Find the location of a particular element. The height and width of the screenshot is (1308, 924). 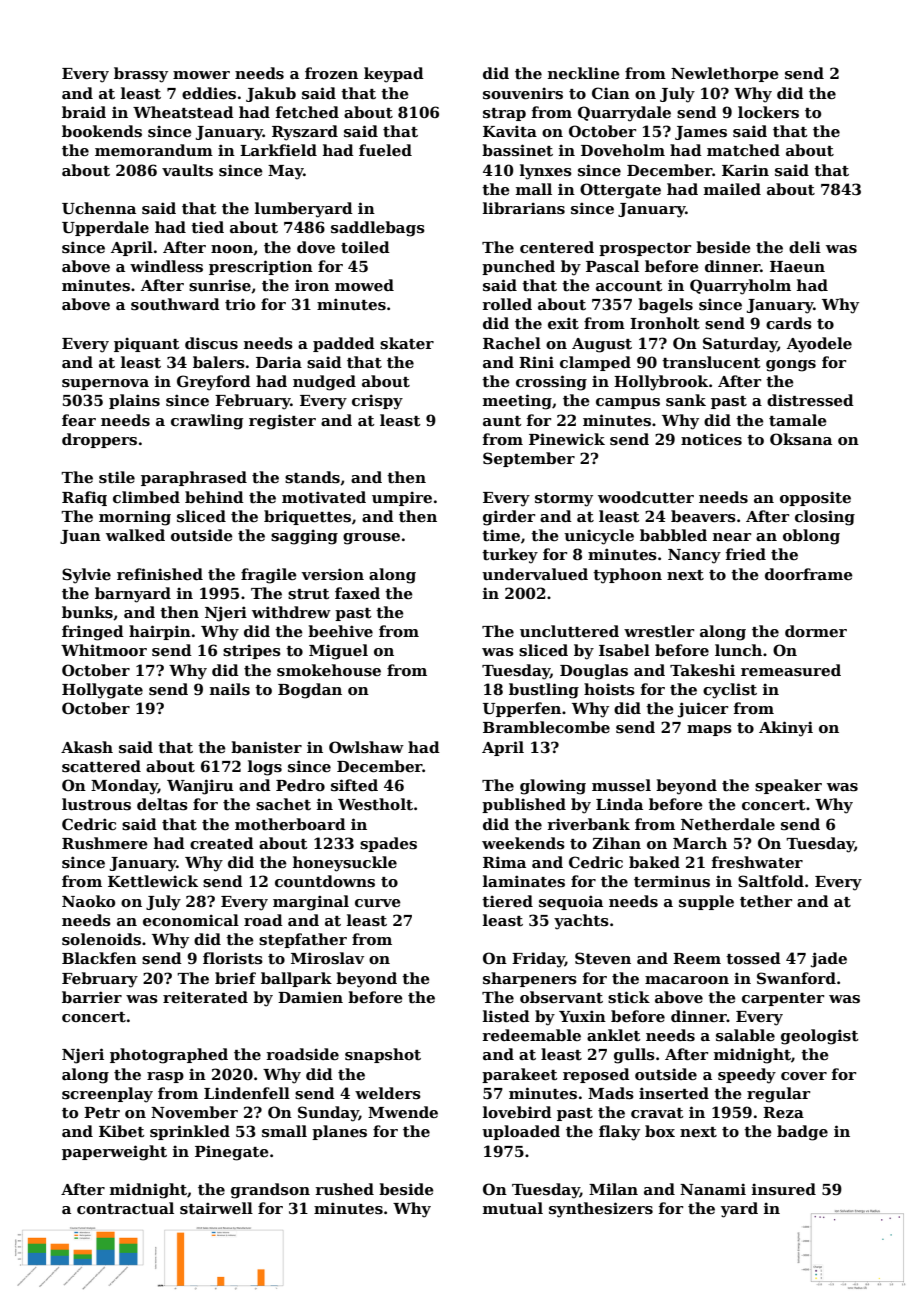

Quarryholm is located at coordinates (740, 287).
